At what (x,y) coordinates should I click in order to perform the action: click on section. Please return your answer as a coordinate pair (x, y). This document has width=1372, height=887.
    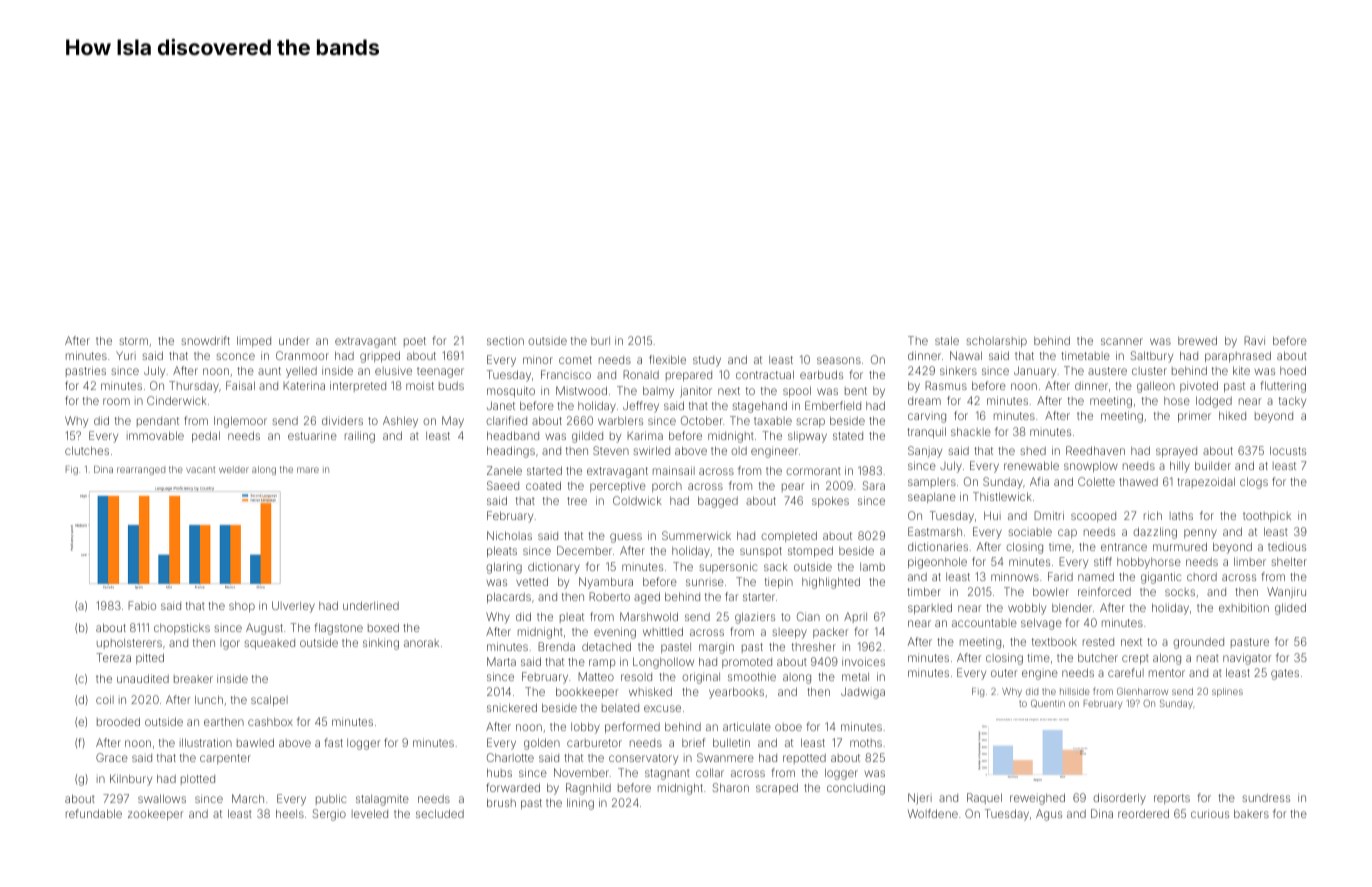
    Looking at the image, I should click on (505, 340).
